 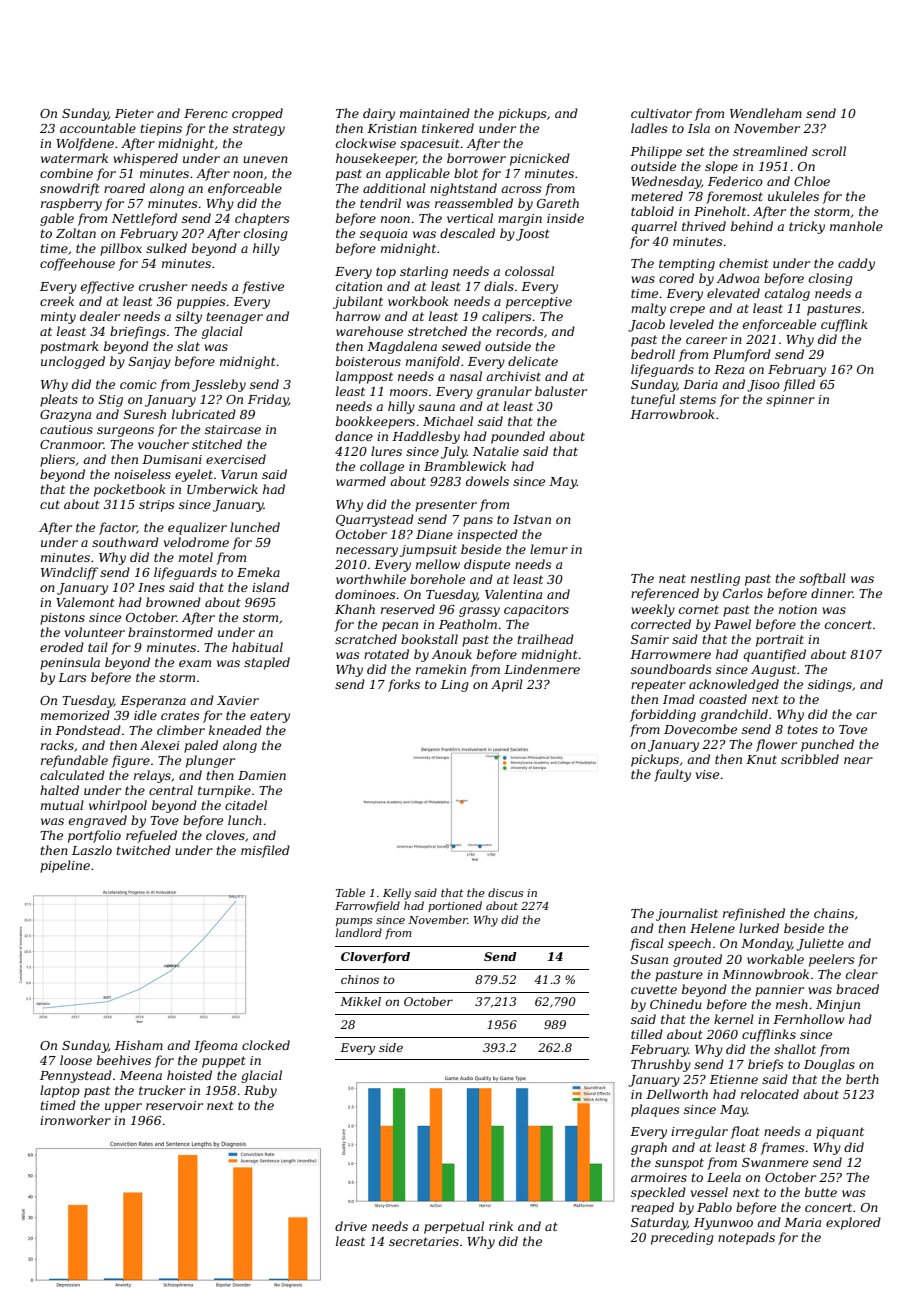 I want to click on equalizer, so click(x=197, y=528).
